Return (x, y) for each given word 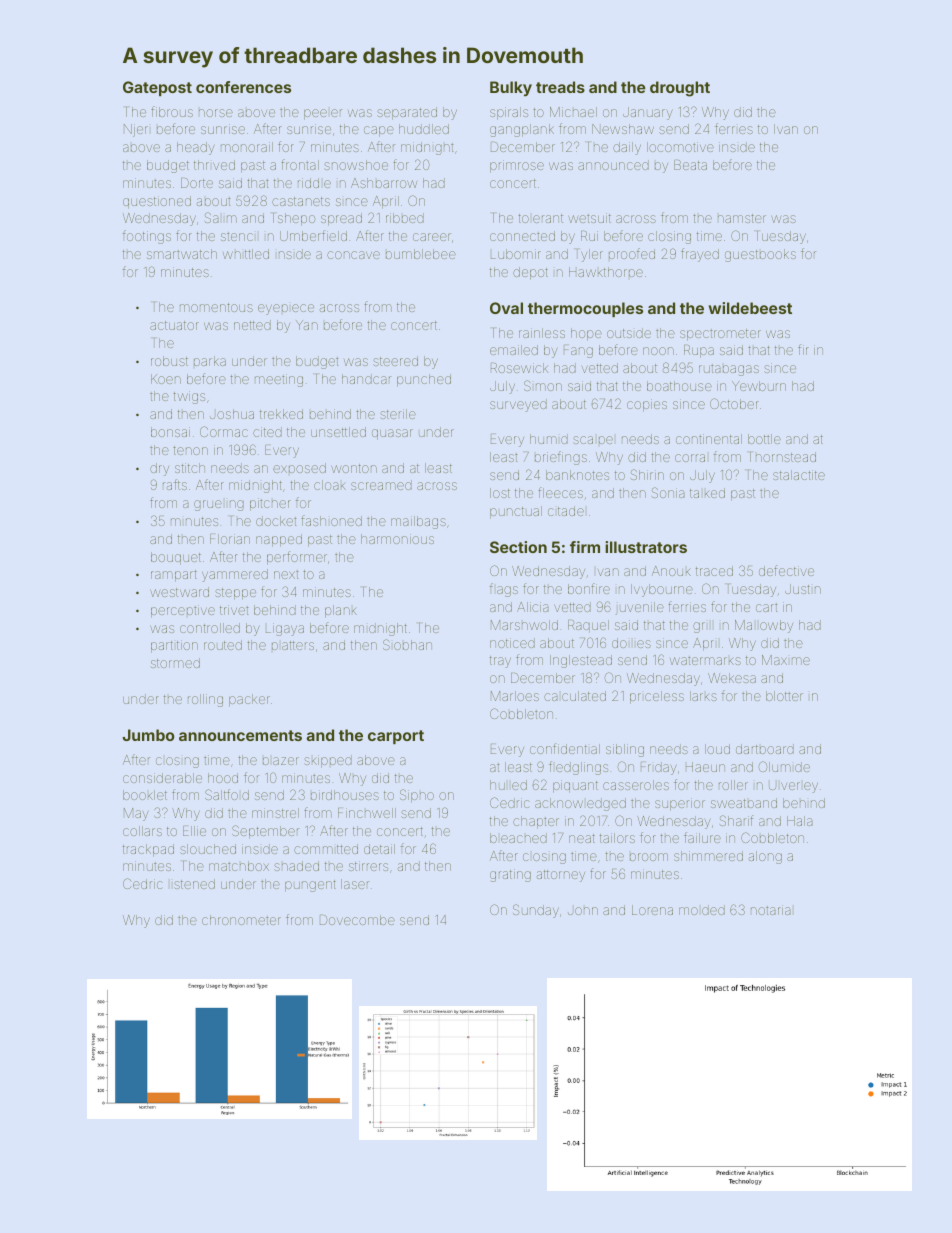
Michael (573, 112)
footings (147, 237)
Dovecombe (357, 920)
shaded (296, 866)
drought (680, 89)
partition (174, 646)
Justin (803, 589)
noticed (512, 643)
